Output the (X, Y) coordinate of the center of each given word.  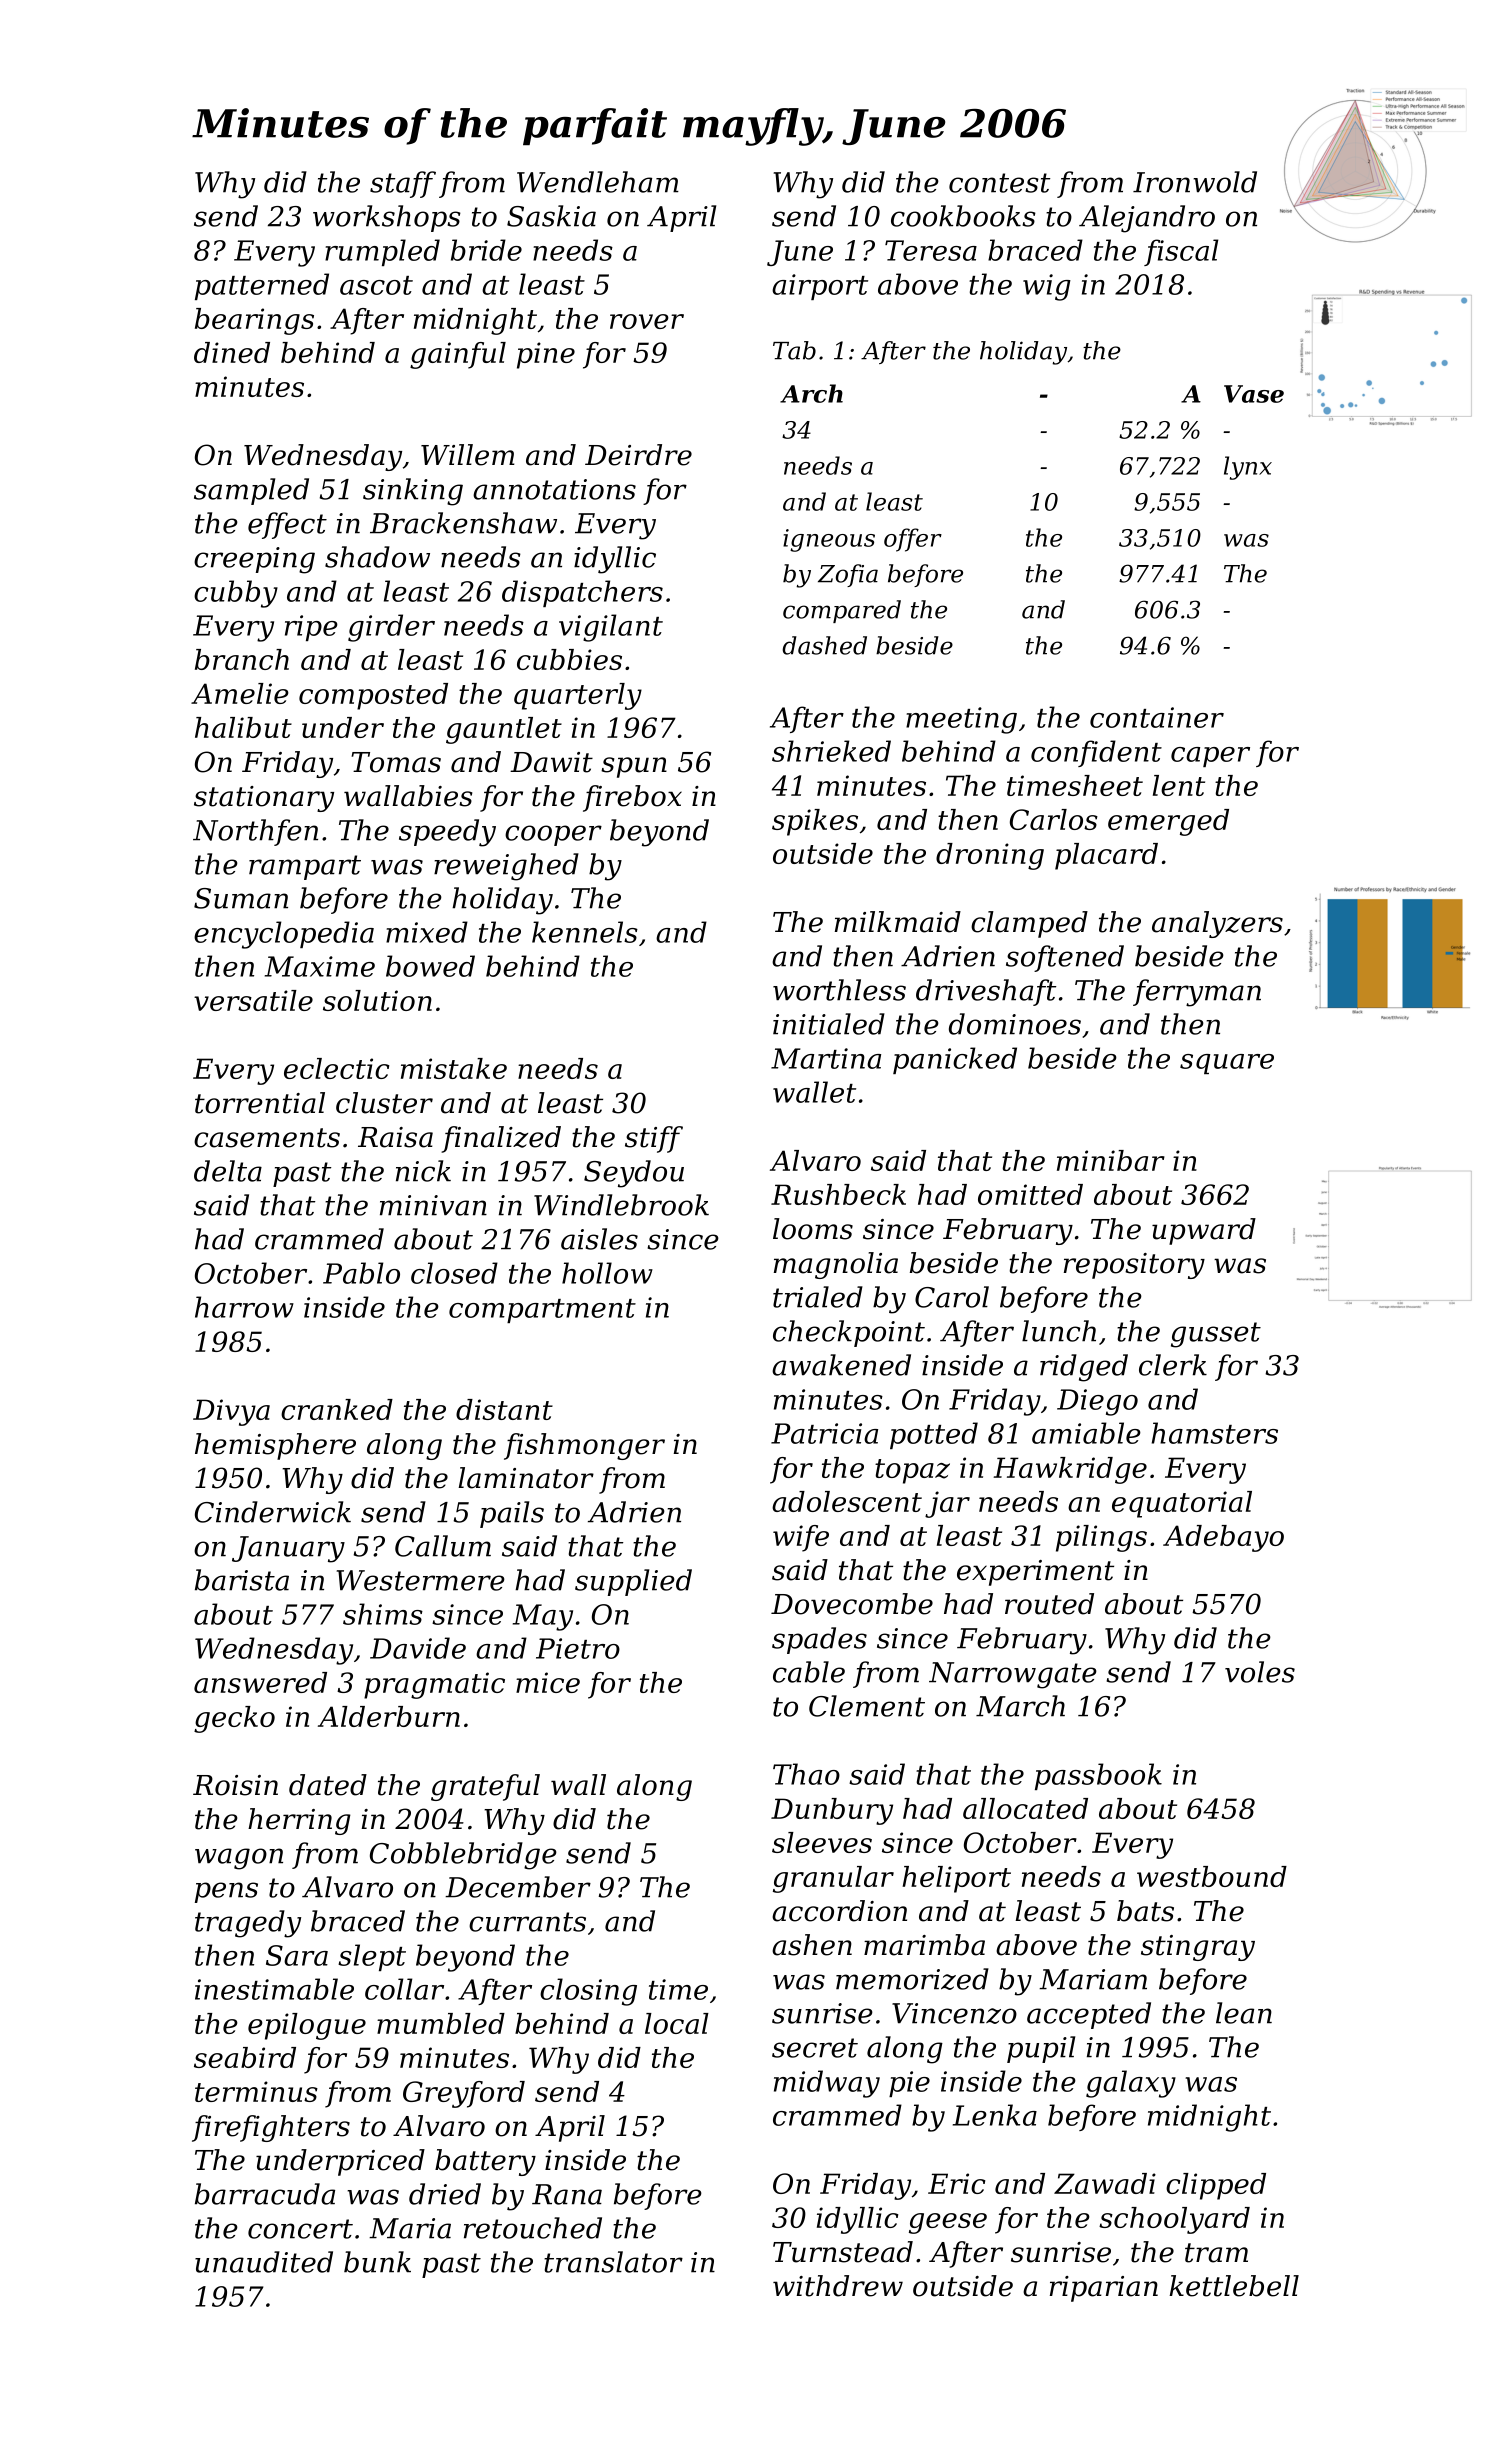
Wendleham (598, 182)
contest (999, 183)
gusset (1216, 1335)
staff (403, 184)
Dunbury (832, 1811)
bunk (377, 2262)
